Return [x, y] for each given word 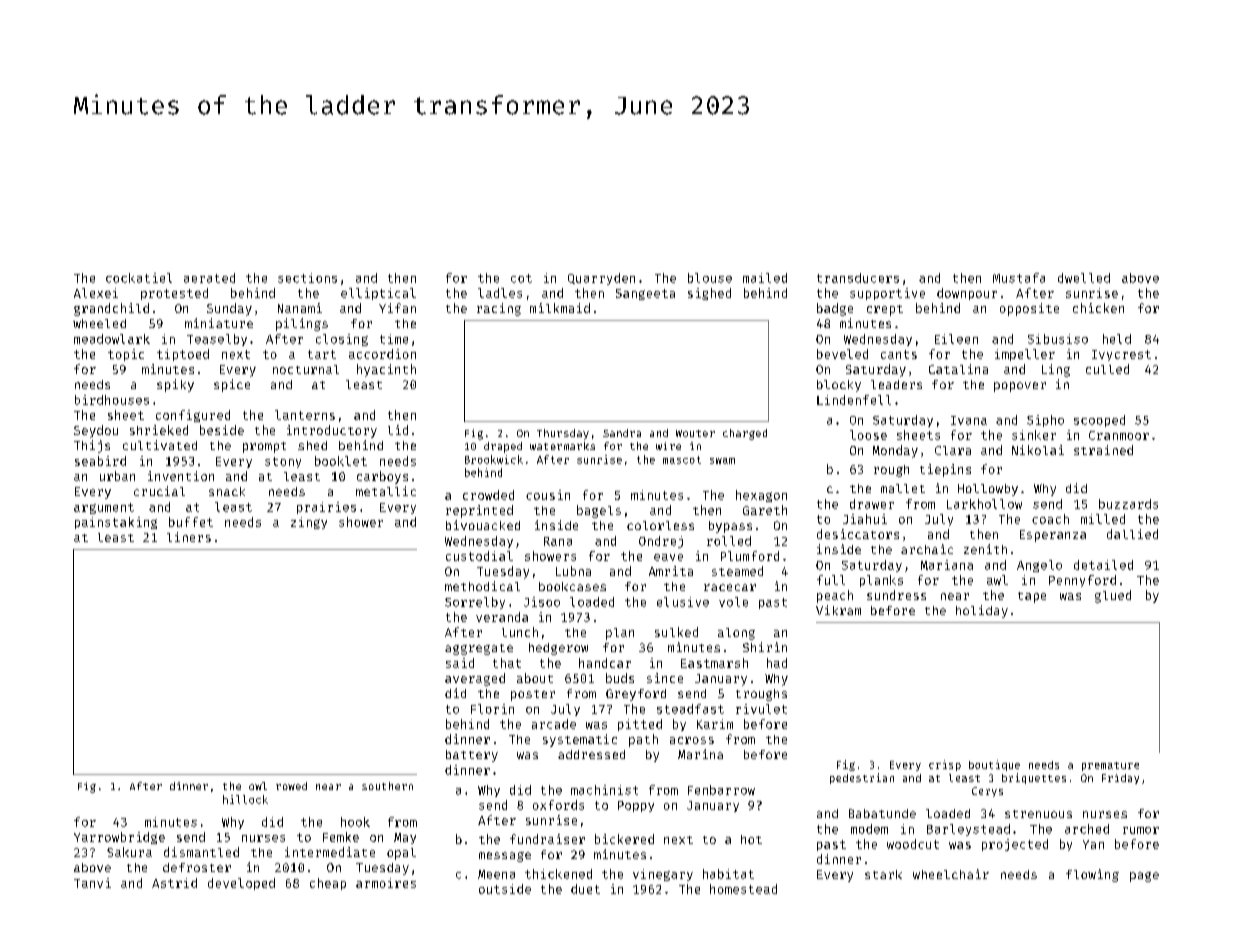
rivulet [761, 709]
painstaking [116, 523]
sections [307, 278]
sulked [676, 632]
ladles [500, 293]
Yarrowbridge [119, 838]
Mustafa [1019, 278]
